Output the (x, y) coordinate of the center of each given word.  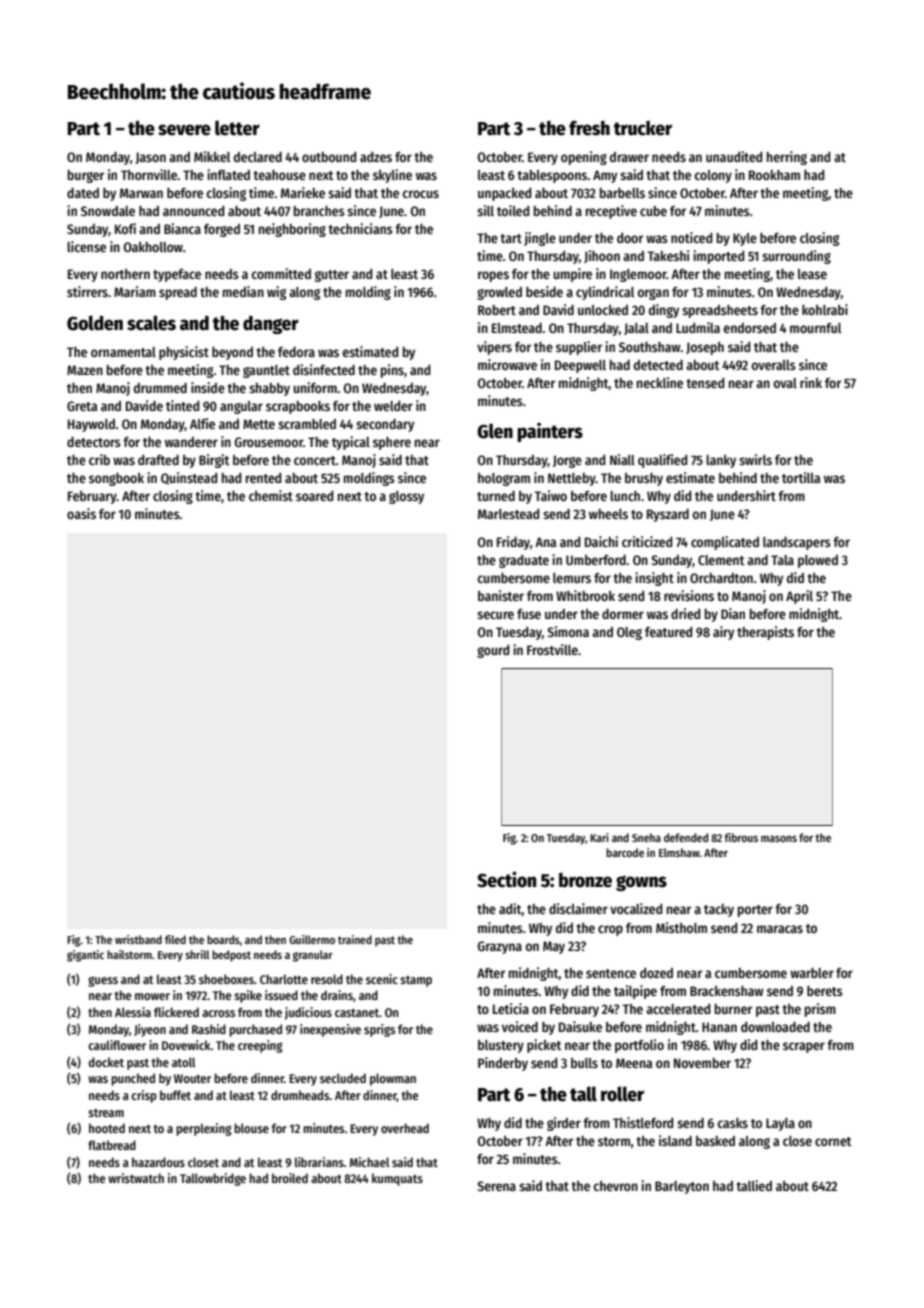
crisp (144, 1096)
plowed (818, 561)
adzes (376, 157)
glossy (406, 497)
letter (237, 128)
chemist (271, 495)
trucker (643, 128)
